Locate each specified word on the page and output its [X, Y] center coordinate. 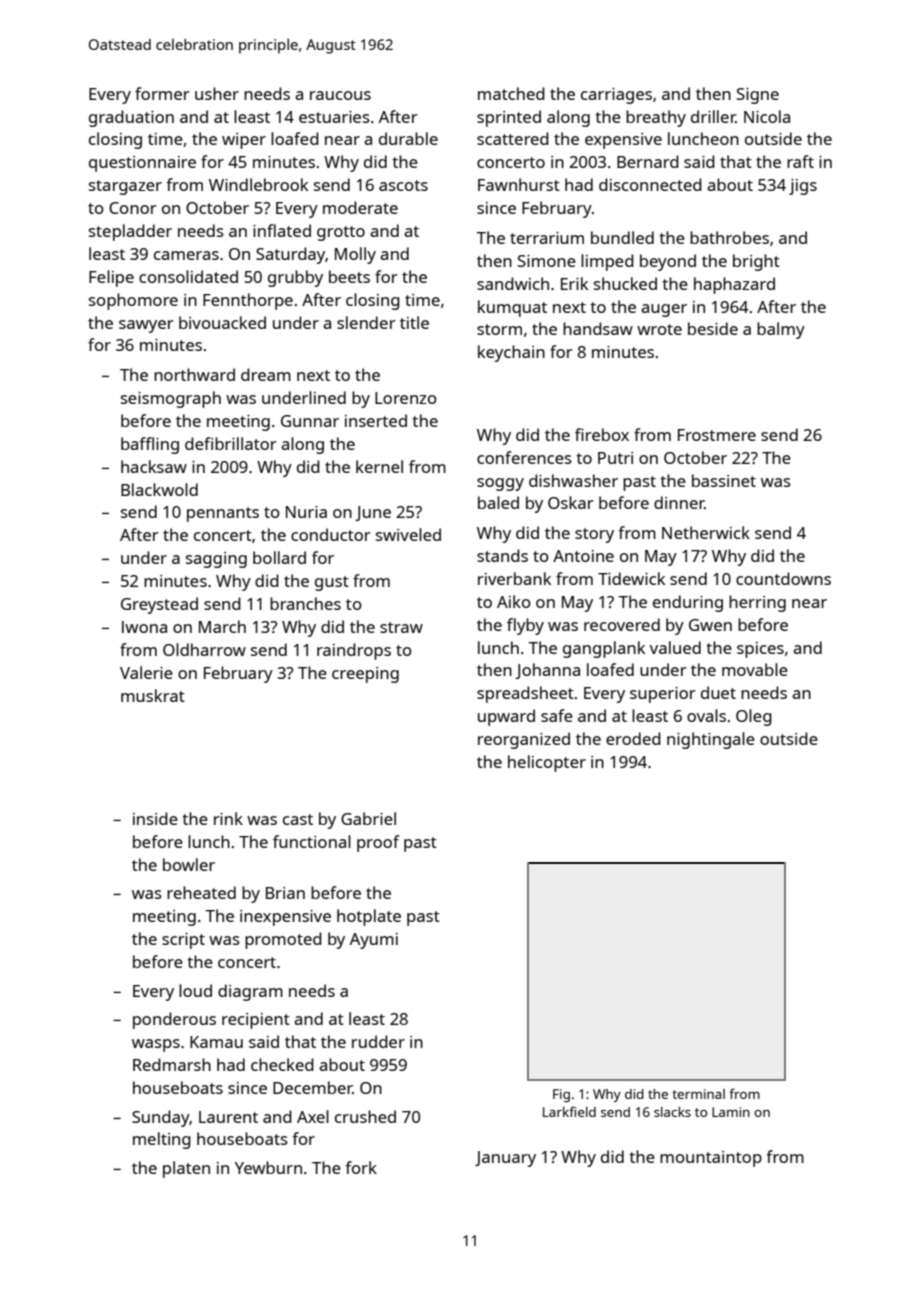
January [505, 1159]
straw [401, 627]
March [222, 626]
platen [186, 1169]
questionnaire [142, 164]
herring [757, 603]
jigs [803, 187]
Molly [355, 255]
